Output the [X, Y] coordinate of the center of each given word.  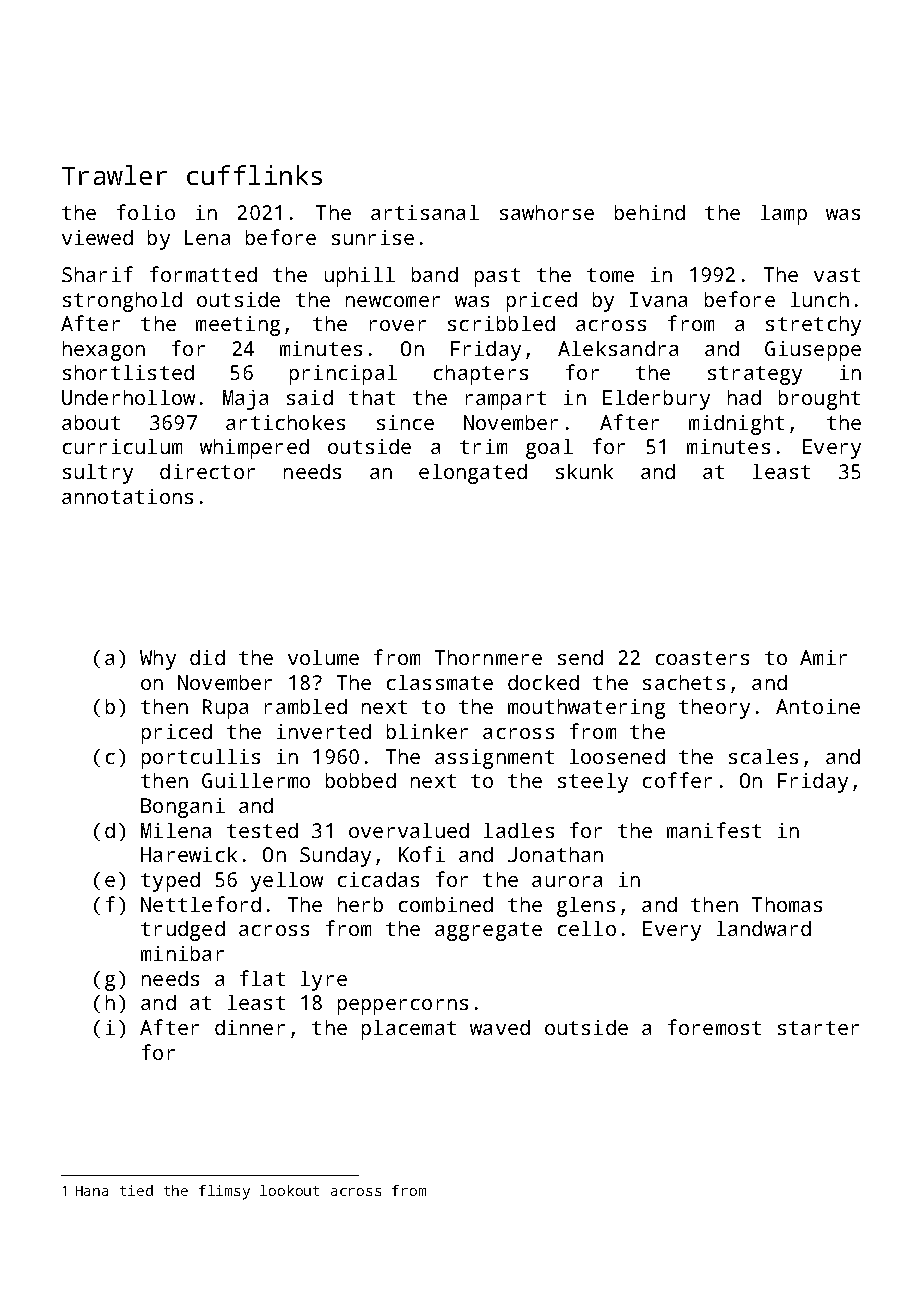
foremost [714, 1027]
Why [158, 660]
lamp [784, 215]
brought [819, 400]
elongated [473, 474]
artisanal [425, 212]
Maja [245, 400]
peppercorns [403, 1007]
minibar [182, 953]
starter [818, 1028]
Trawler [114, 175]
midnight [736, 425]
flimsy [224, 1192]
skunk [584, 471]
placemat [409, 1030]
